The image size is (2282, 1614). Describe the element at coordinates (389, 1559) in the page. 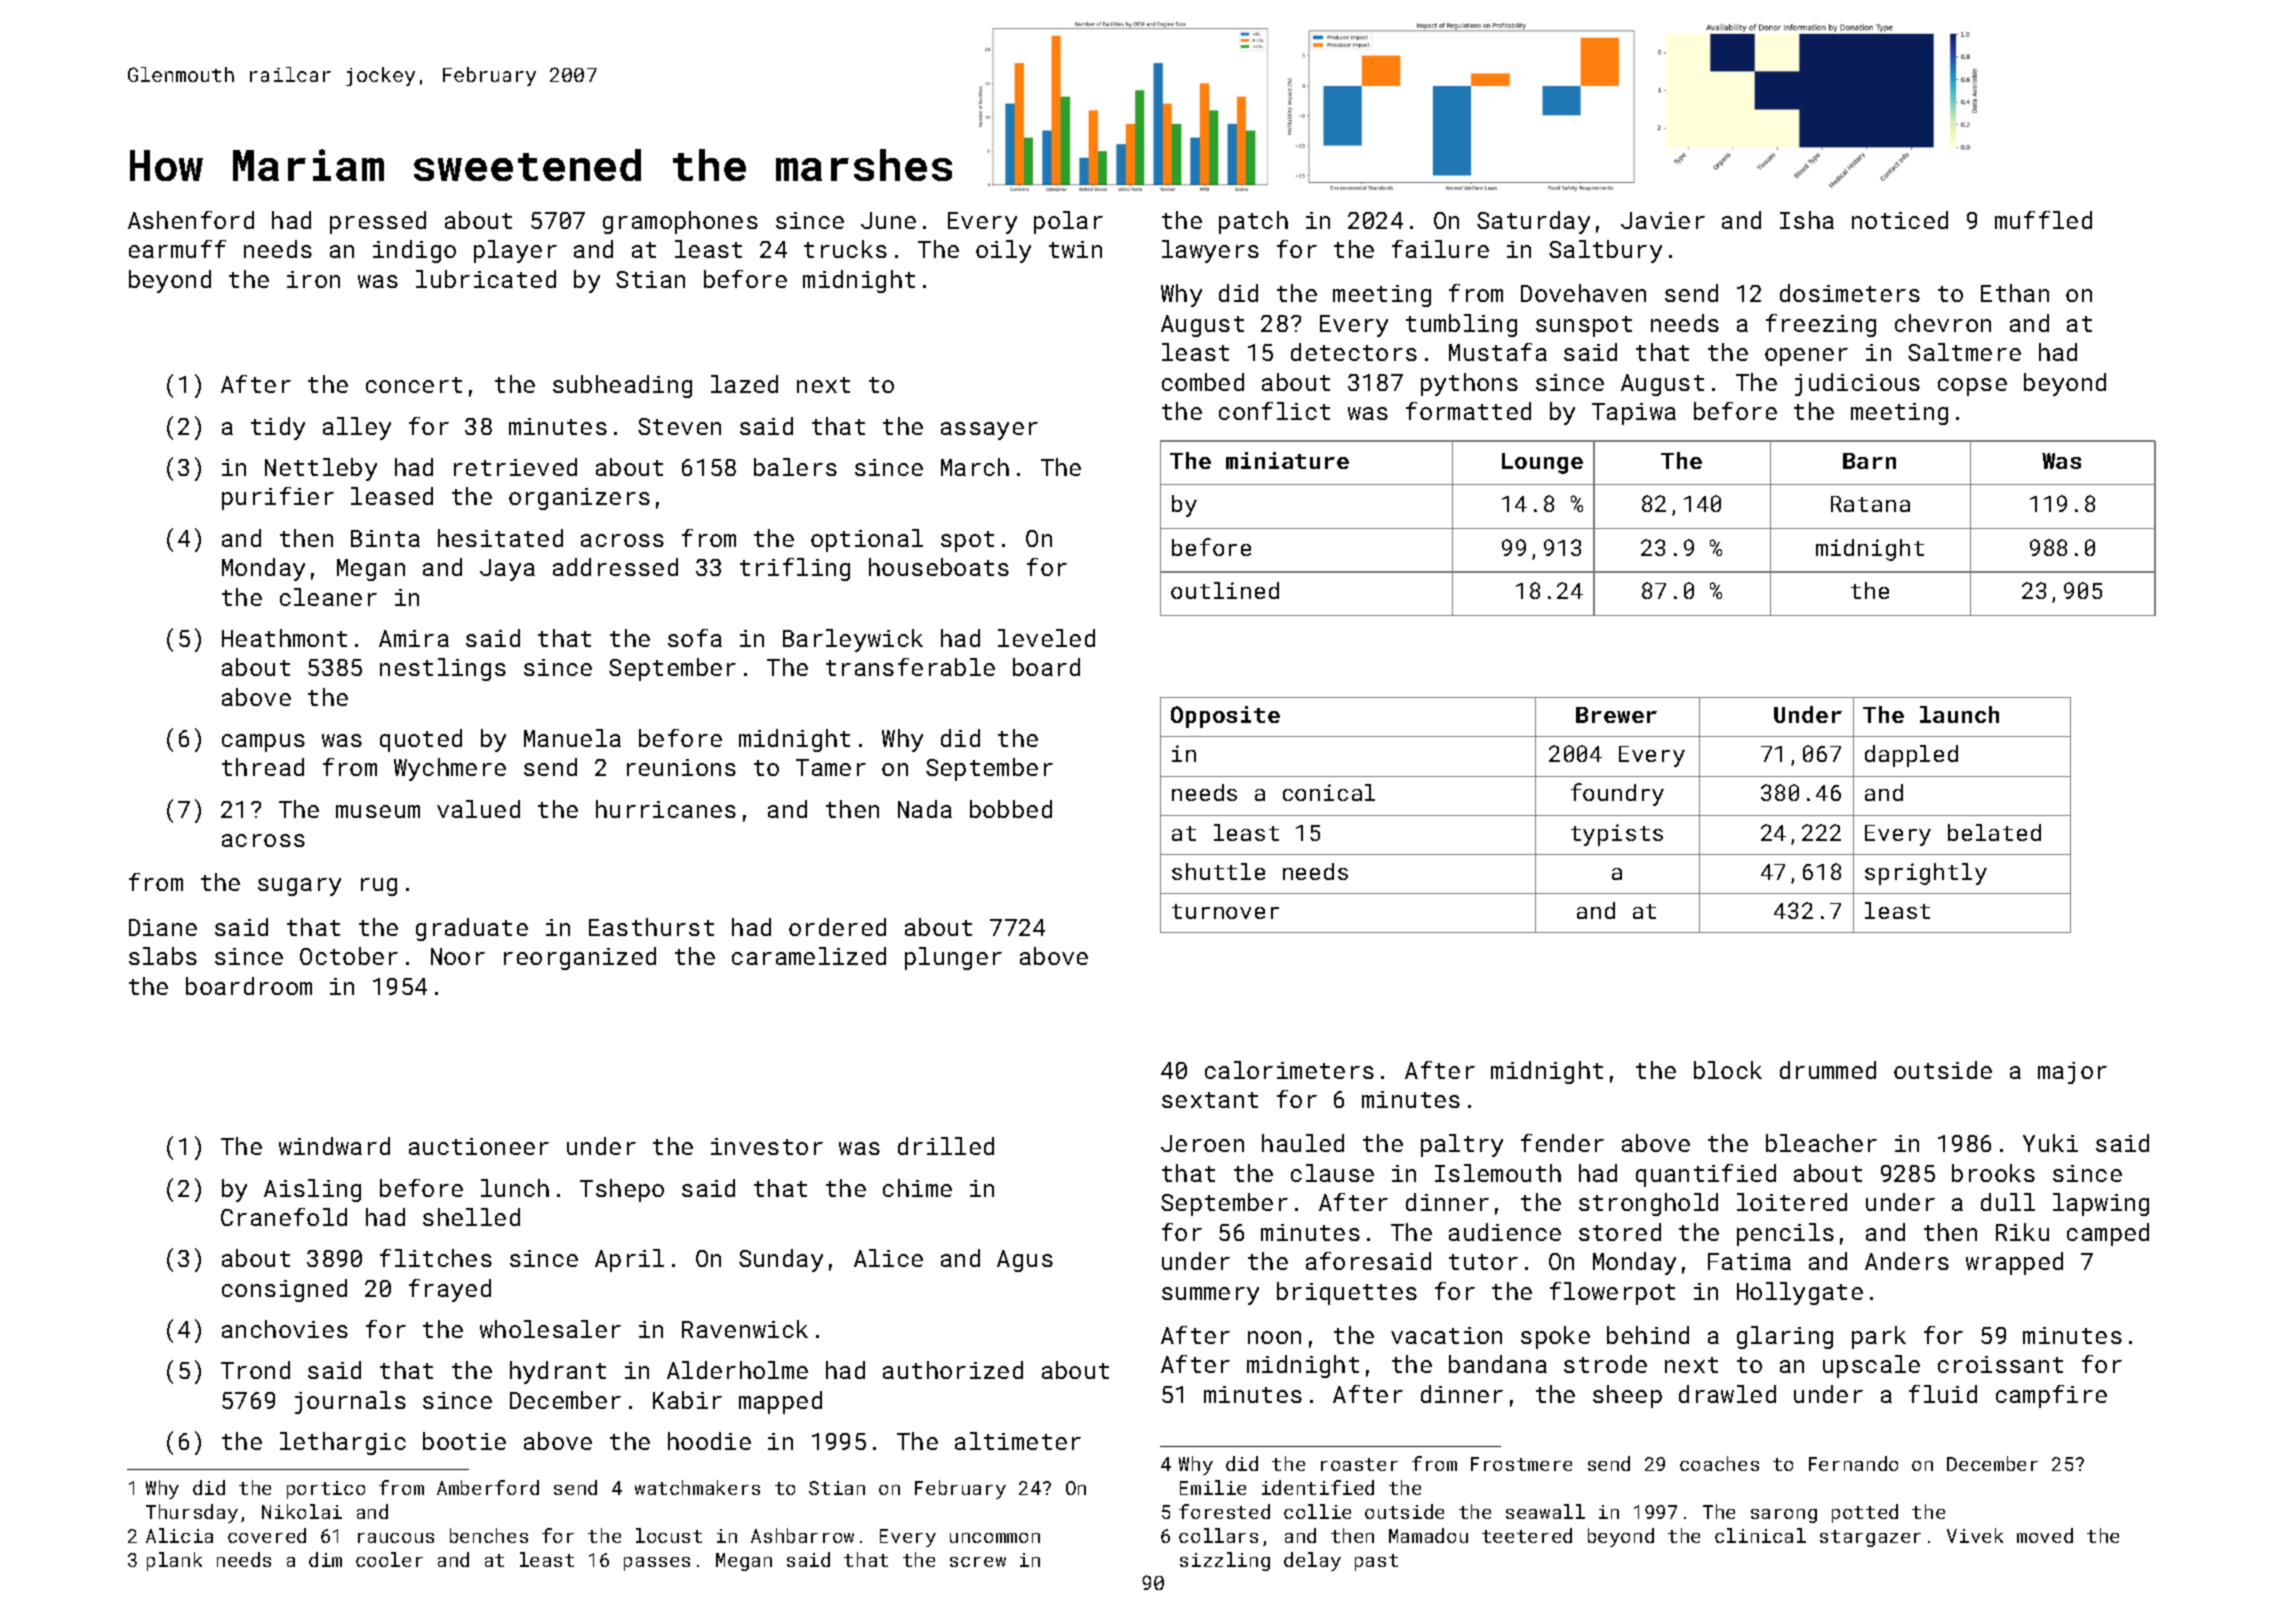

I see `cooler` at that location.
